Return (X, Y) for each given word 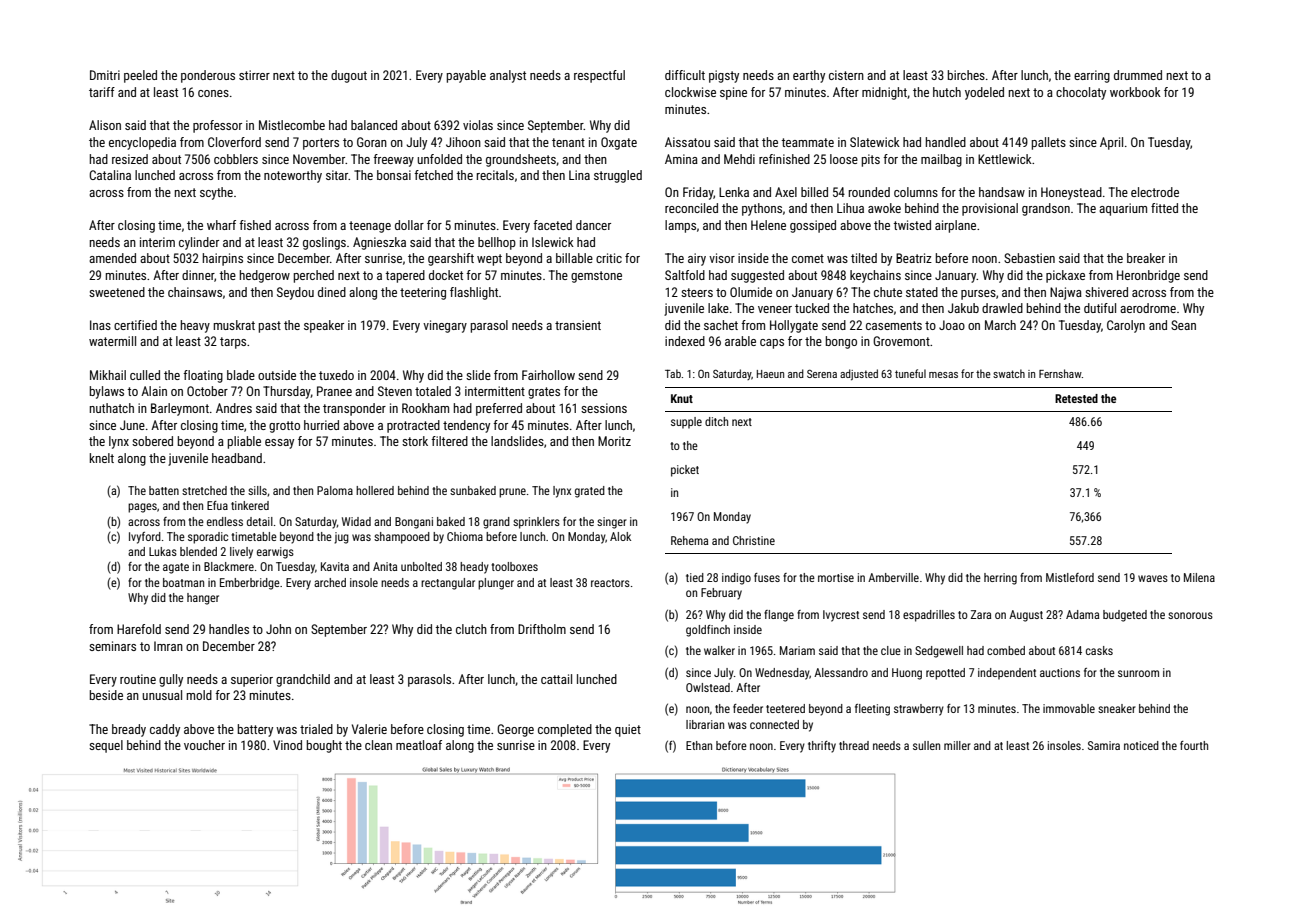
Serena (822, 373)
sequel (106, 746)
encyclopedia (142, 143)
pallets (1049, 143)
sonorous (1190, 615)
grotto (284, 427)
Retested (1076, 398)
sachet (721, 325)
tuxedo (336, 375)
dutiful (1100, 308)
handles (229, 629)
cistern (846, 75)
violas (478, 125)
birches (966, 75)
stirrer (254, 75)
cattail (556, 679)
